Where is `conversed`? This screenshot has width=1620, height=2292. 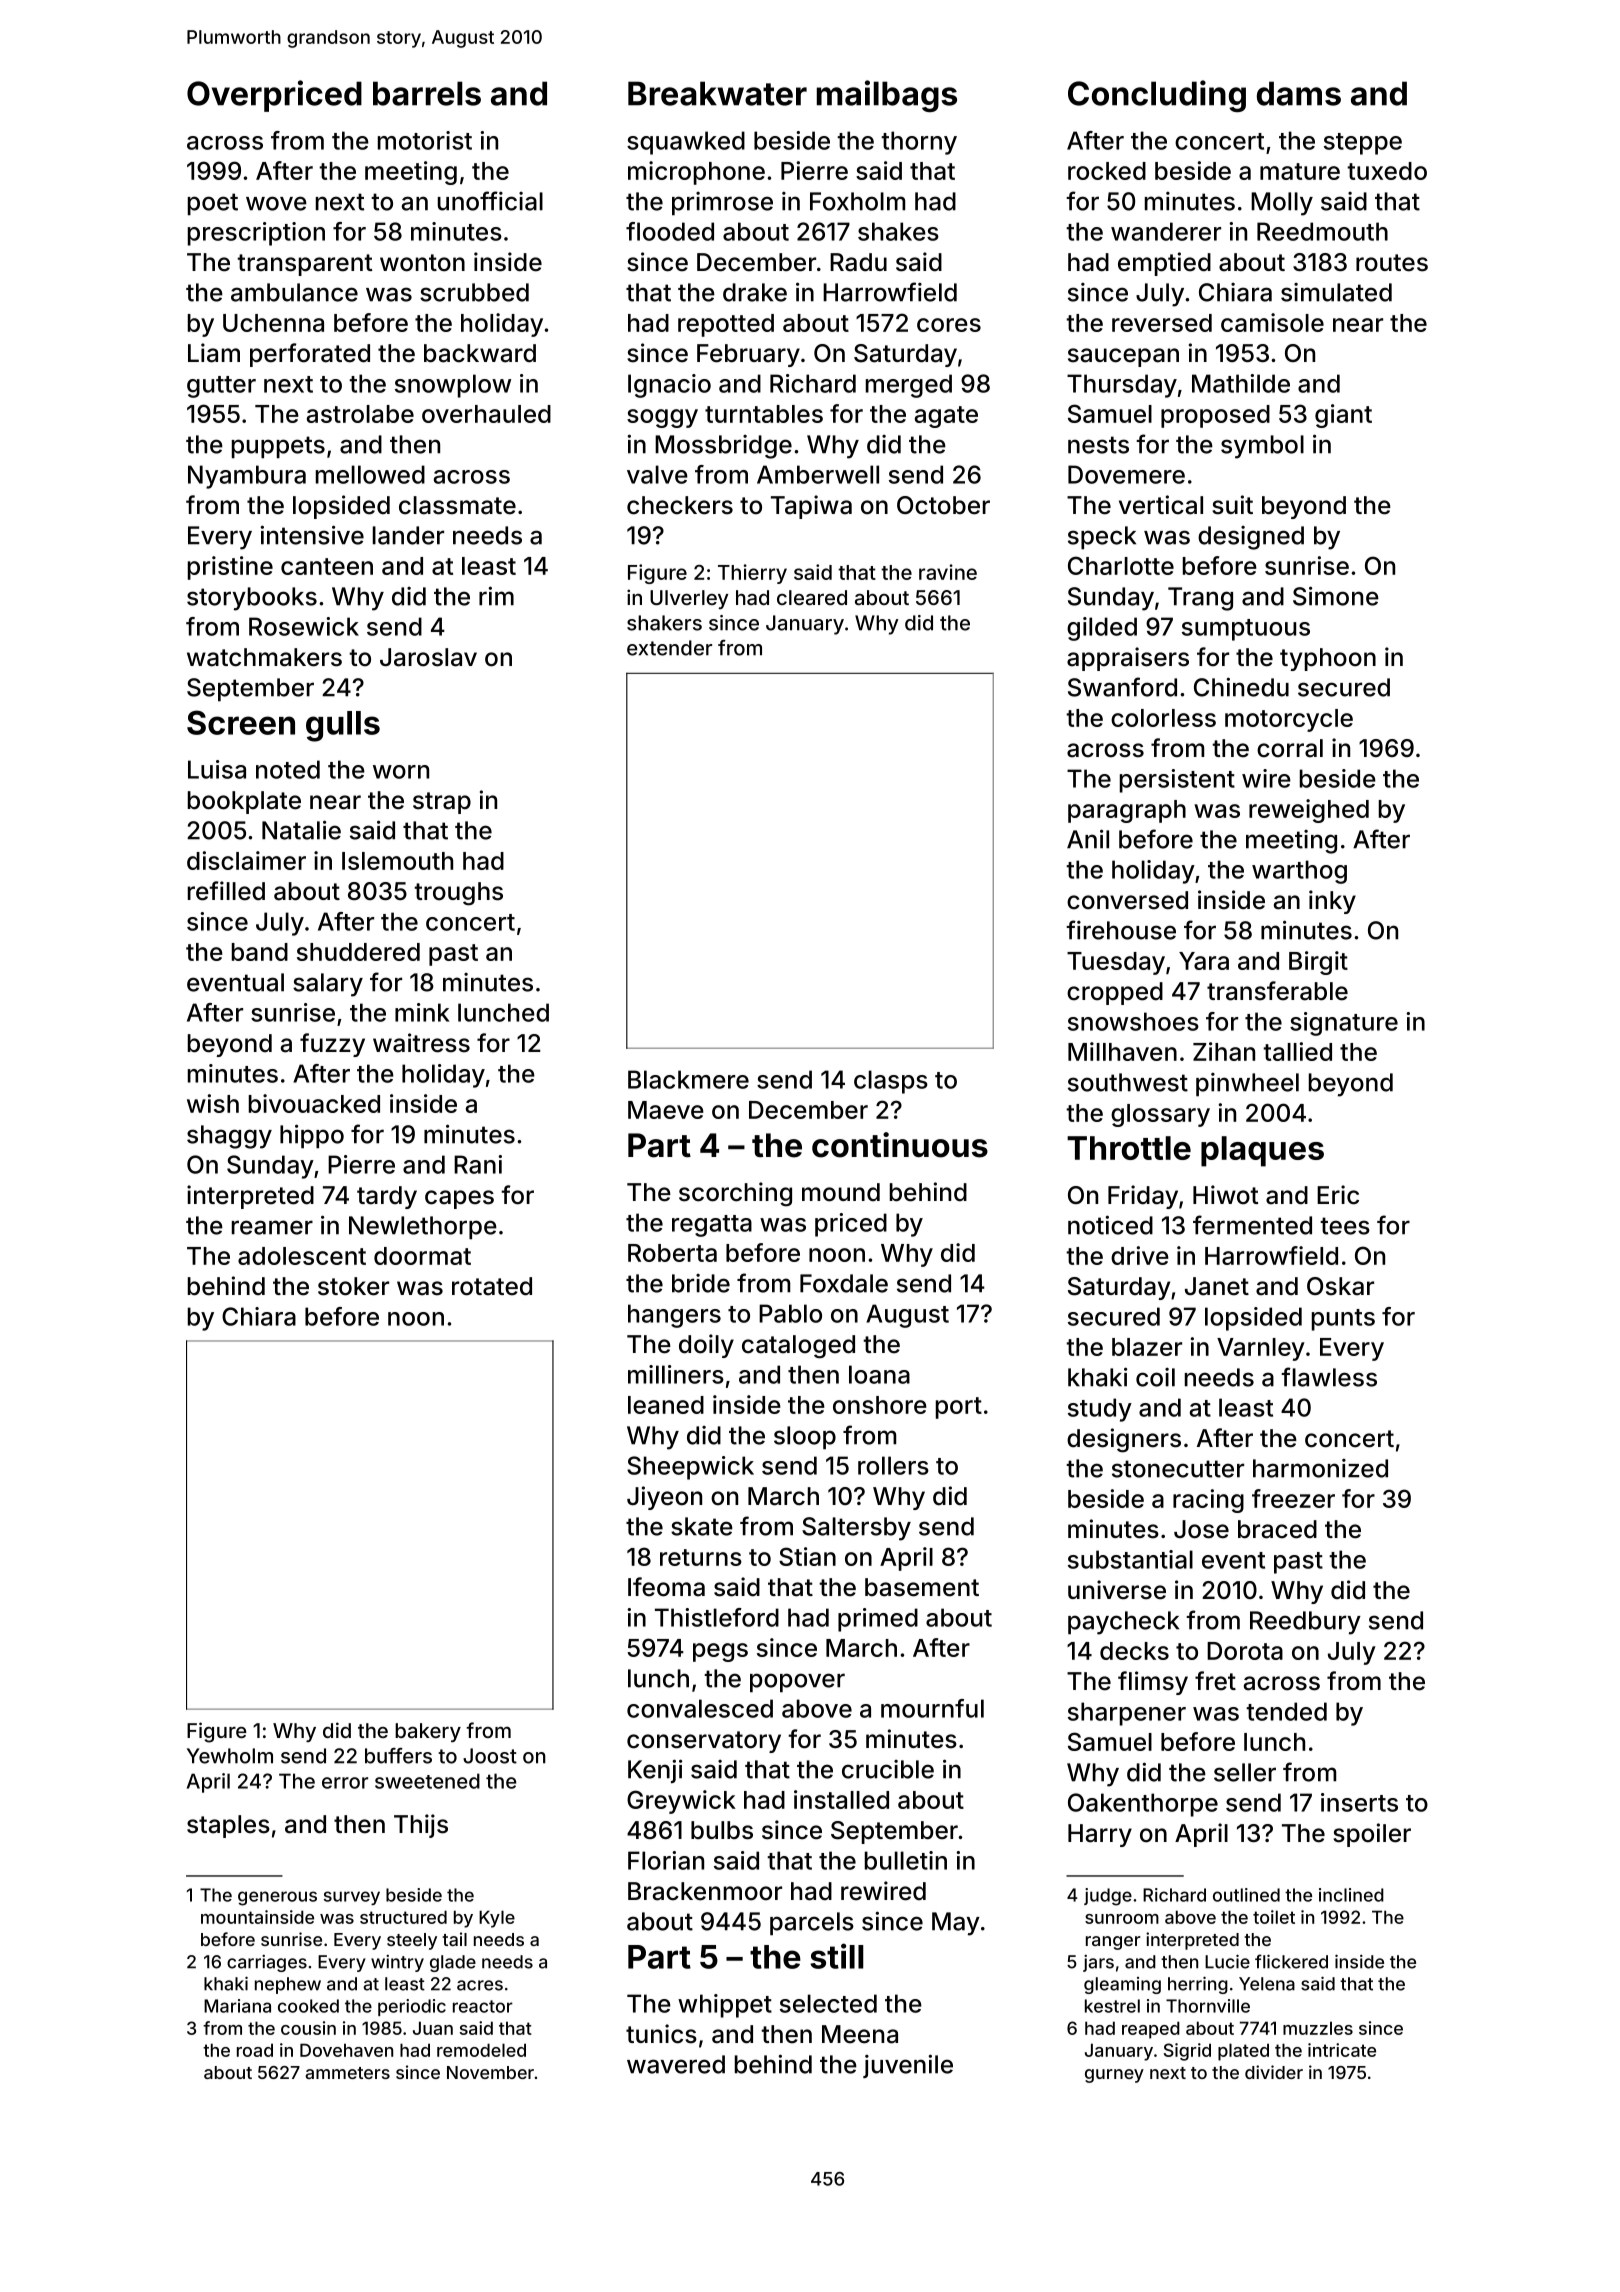
conversed is located at coordinates (1127, 900).
